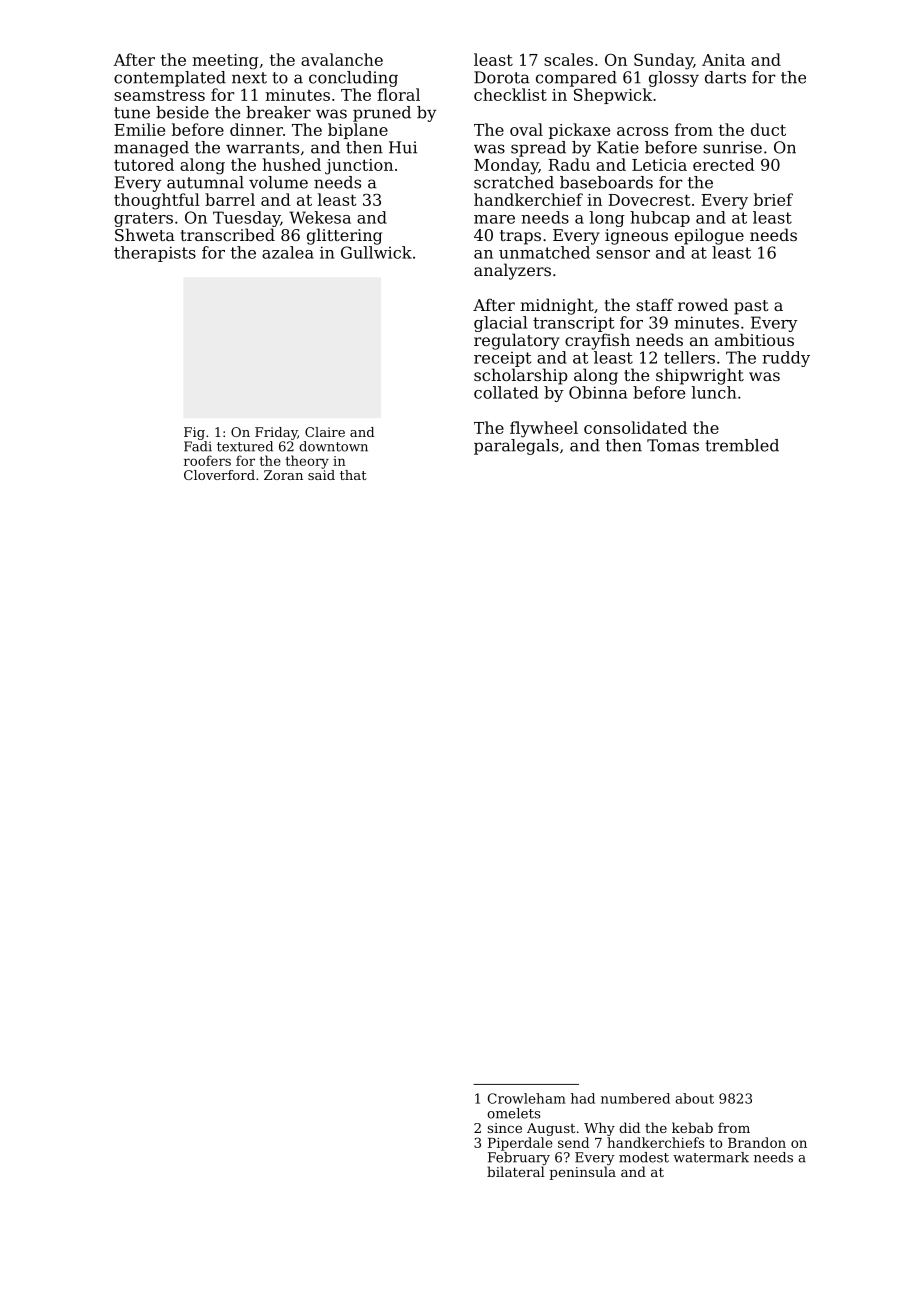 The height and width of the page is (1314, 924). What do you see at coordinates (519, 1158) in the page?
I see `February` at bounding box center [519, 1158].
